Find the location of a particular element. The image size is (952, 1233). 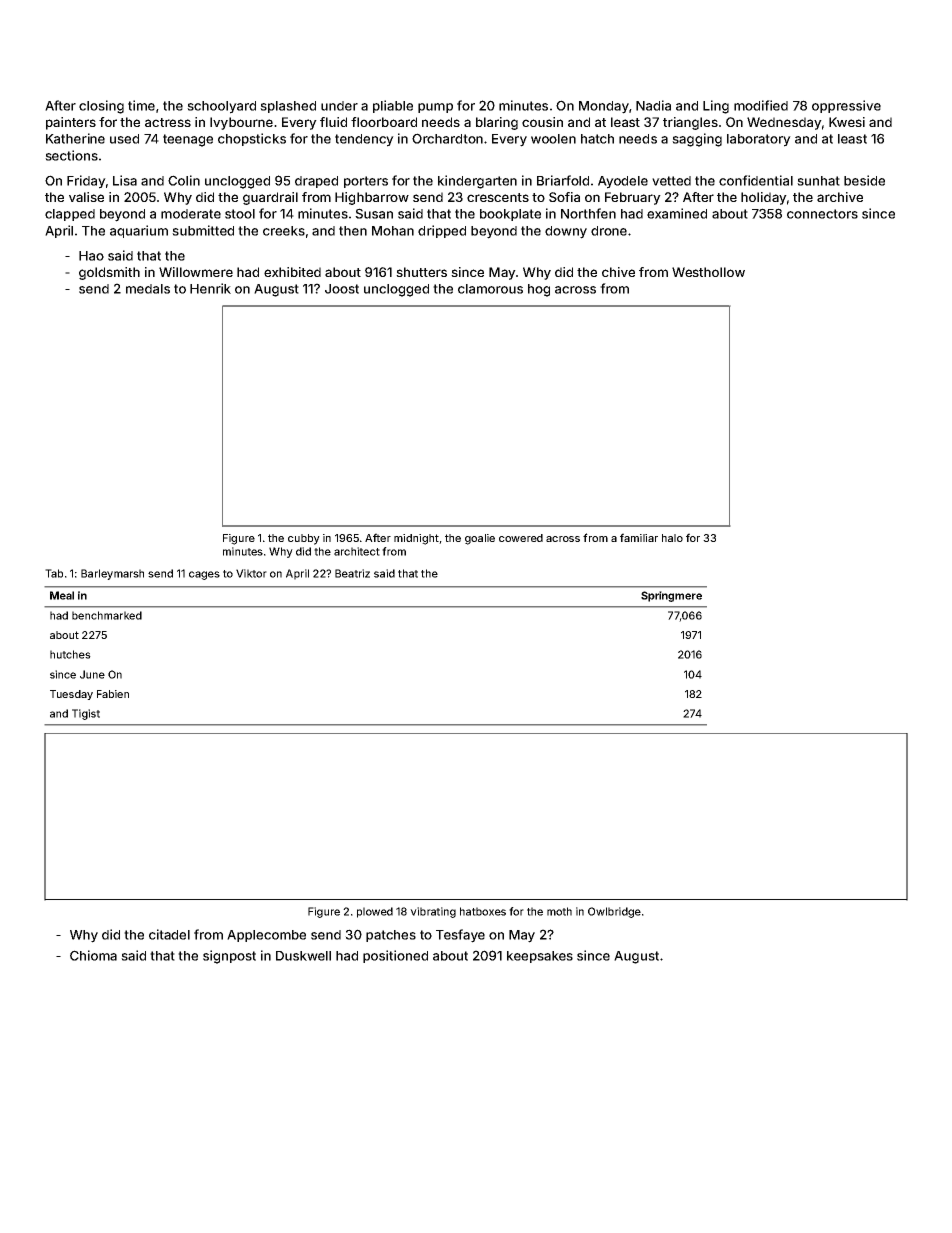

Owlbridge is located at coordinates (614, 912).
